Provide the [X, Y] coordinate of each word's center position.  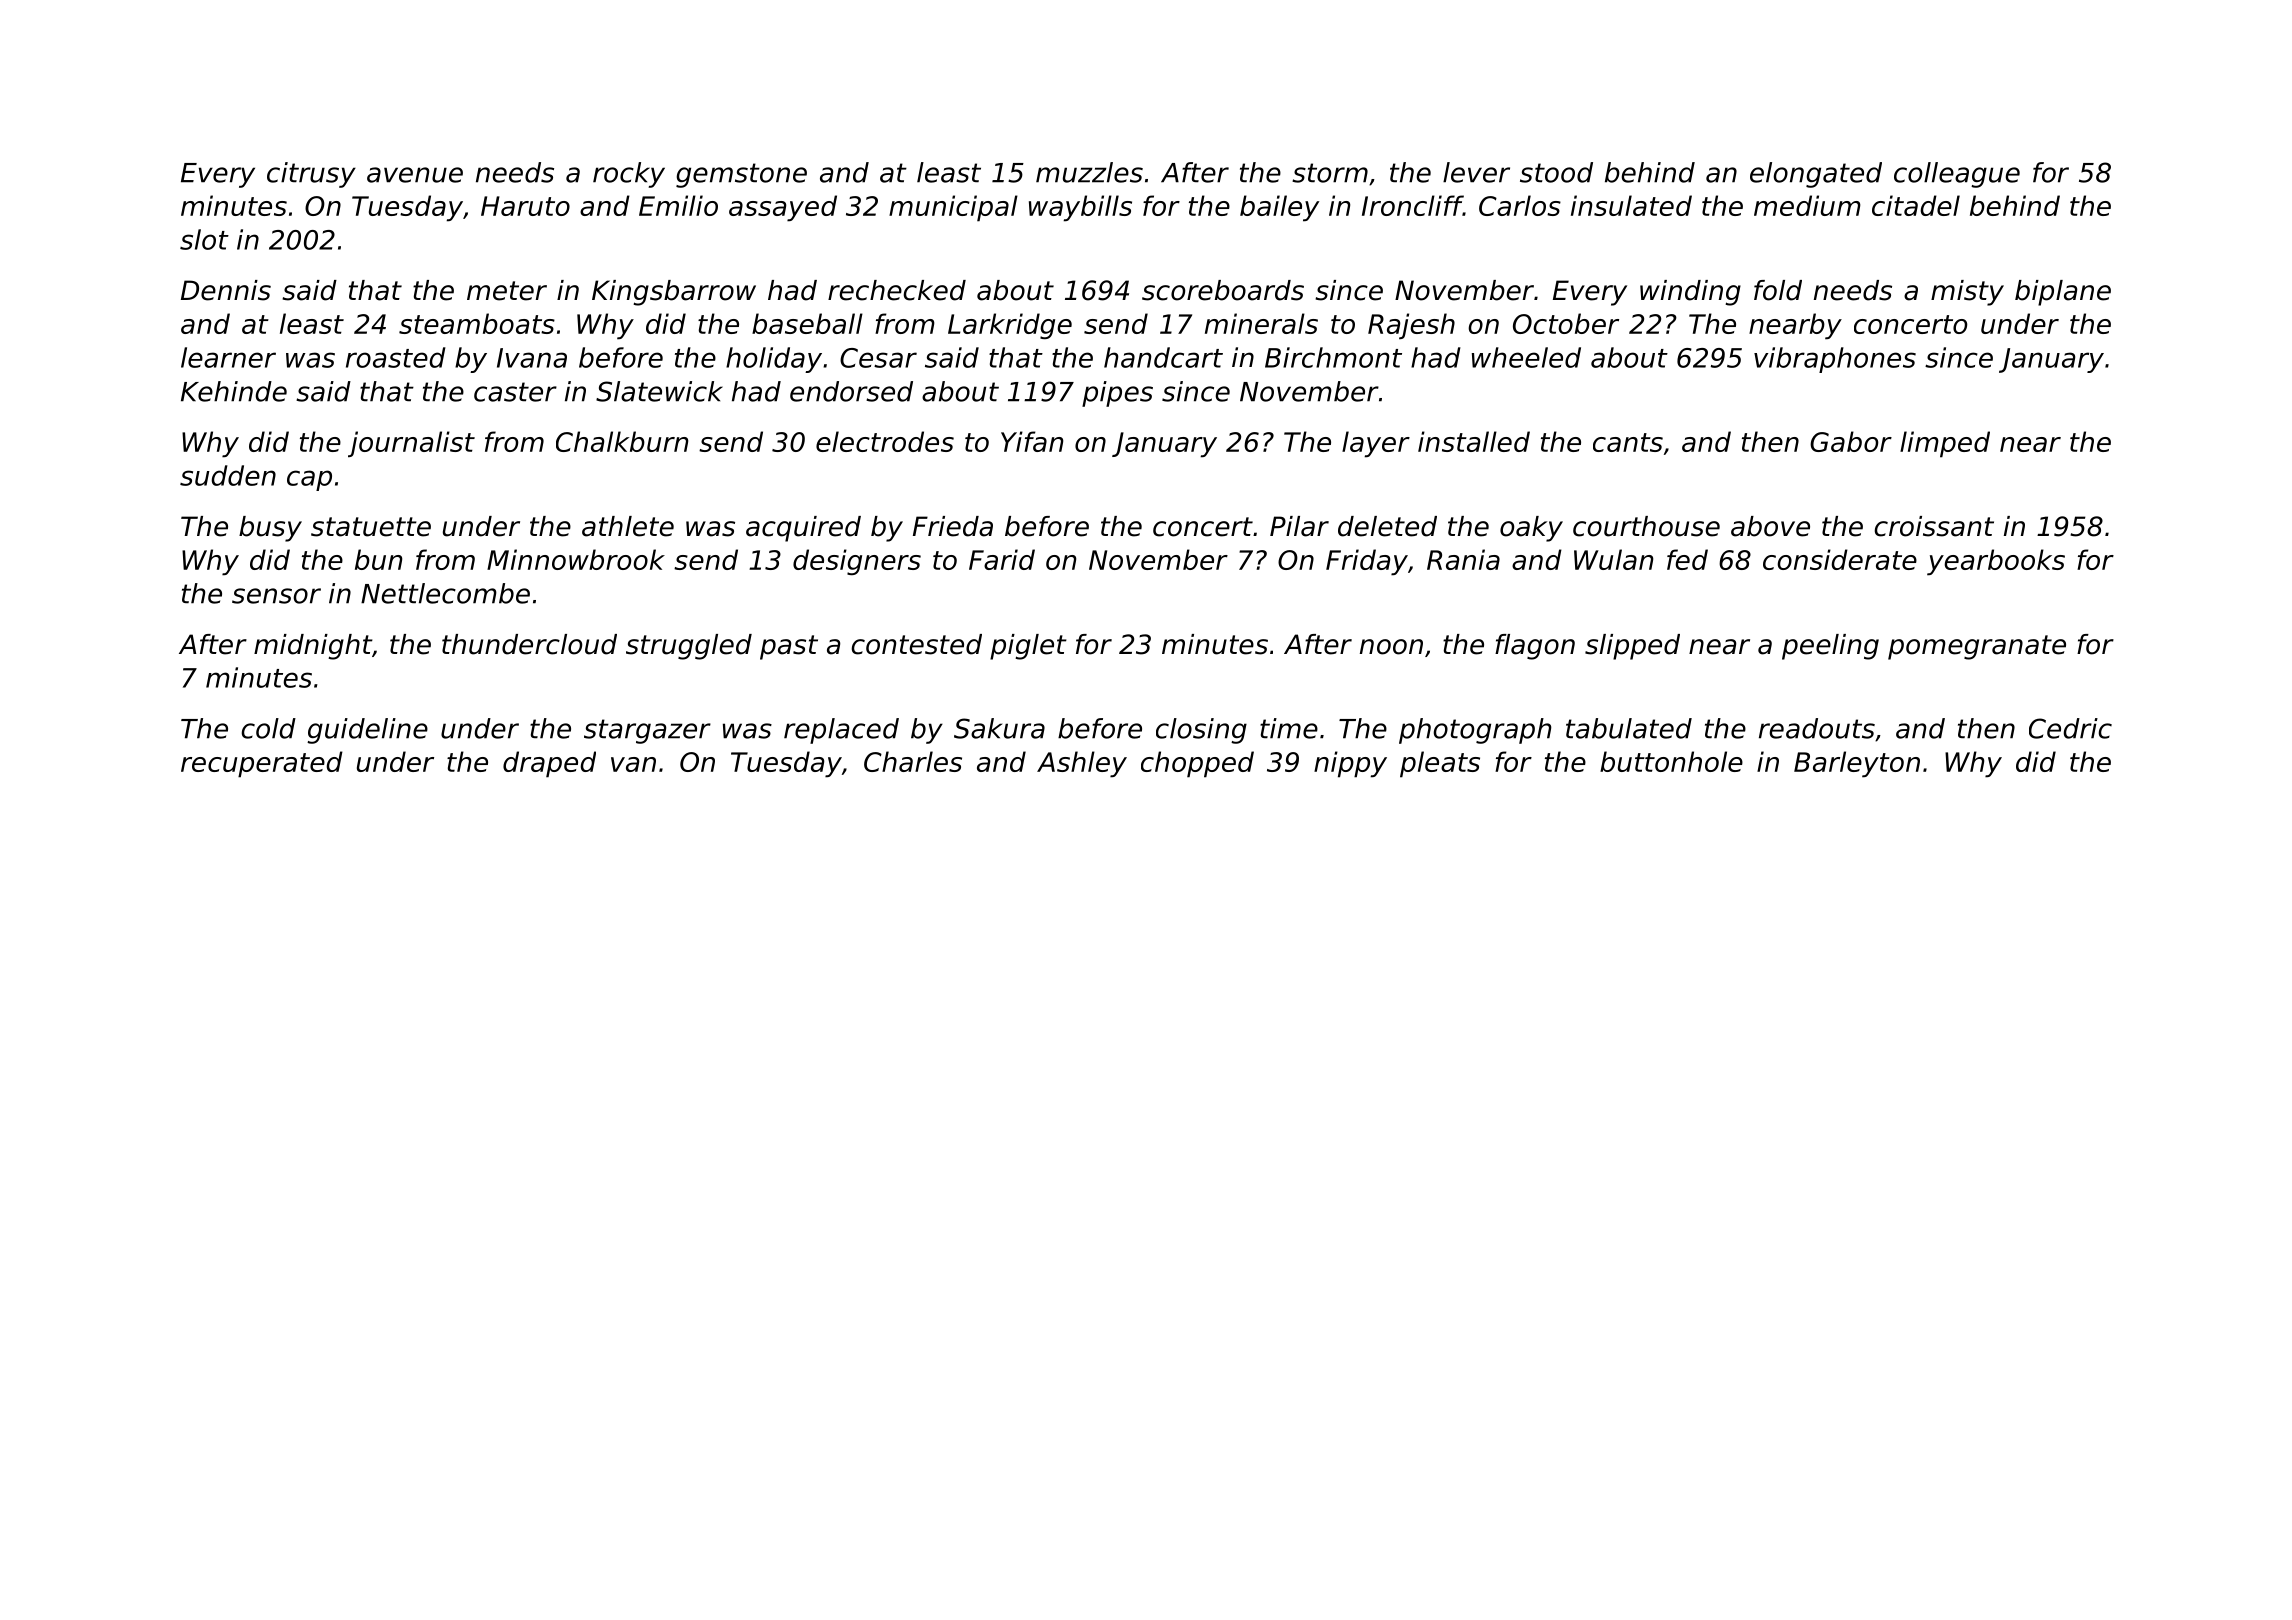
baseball [807, 323]
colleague [1957, 175]
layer [1376, 444]
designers [857, 562]
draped [549, 764]
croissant [1934, 526]
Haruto [525, 206]
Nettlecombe [445, 593]
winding [1690, 293]
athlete [628, 526]
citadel [1916, 205]
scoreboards [1223, 290]
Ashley [1082, 764]
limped [1945, 444]
